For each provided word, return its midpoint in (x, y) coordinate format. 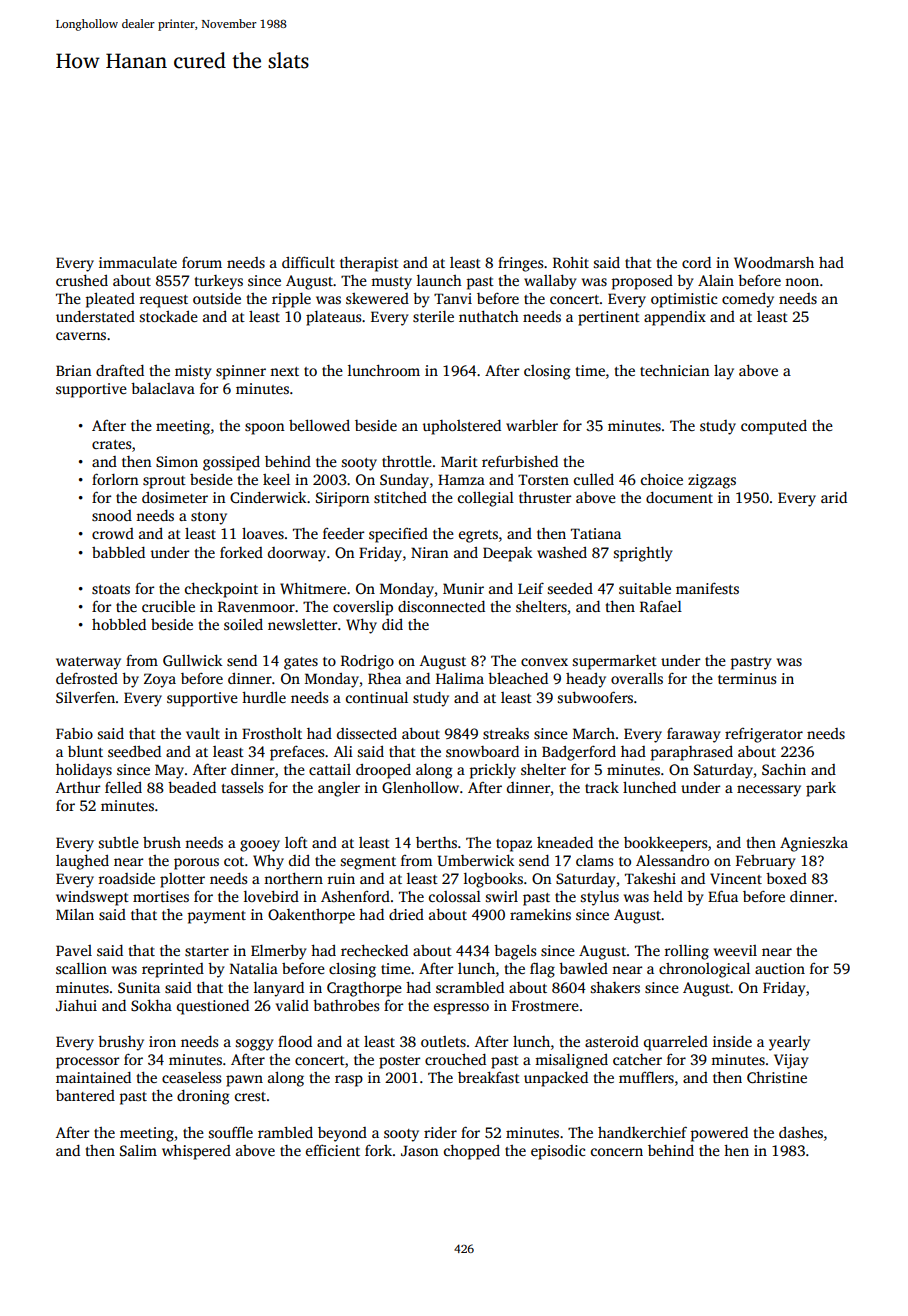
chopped (472, 1152)
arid (834, 497)
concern (617, 1152)
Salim (138, 1150)
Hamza (461, 479)
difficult (308, 262)
